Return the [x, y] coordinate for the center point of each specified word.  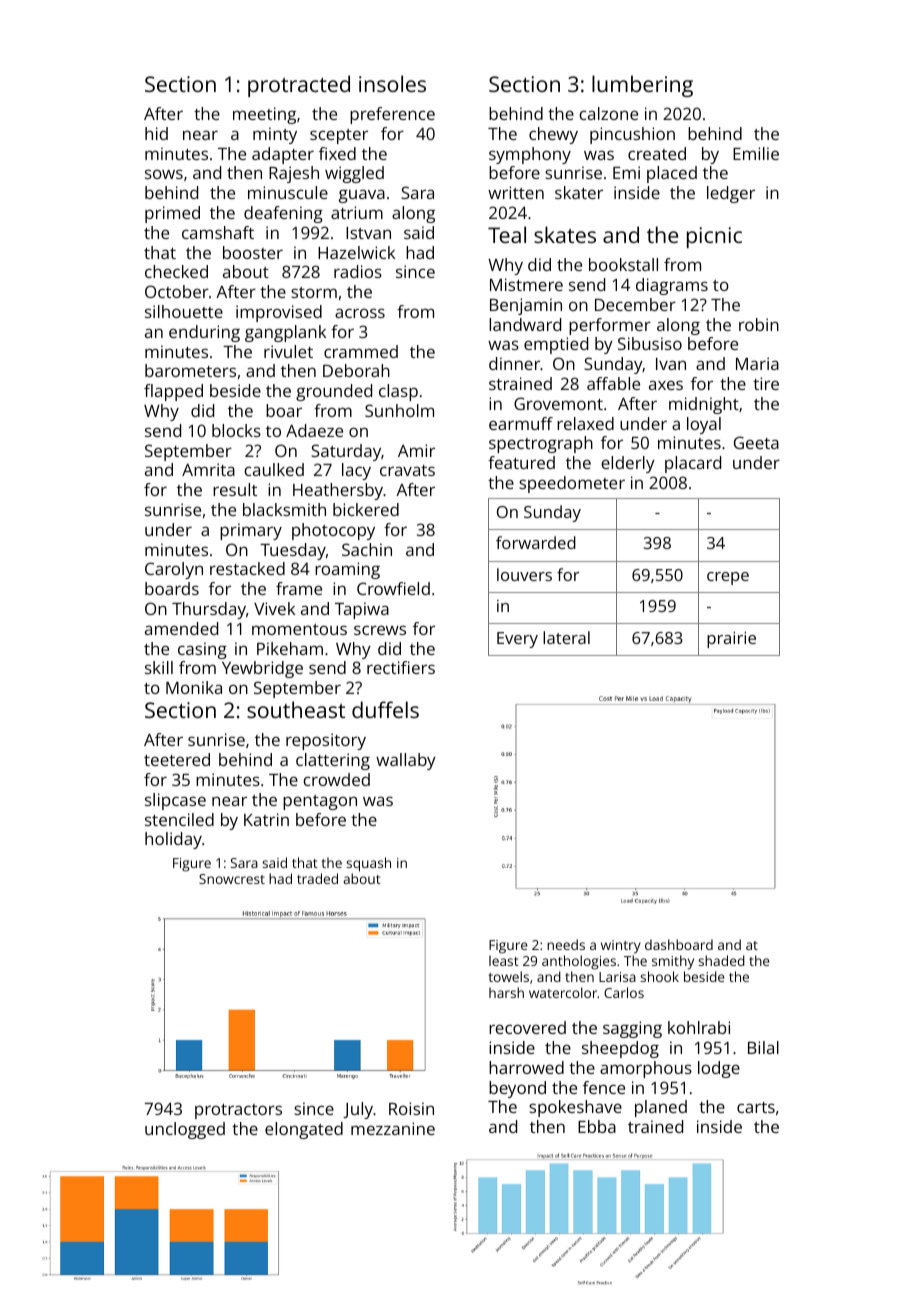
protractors [238, 1111]
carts [756, 1107]
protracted [299, 86]
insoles [392, 83]
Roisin [411, 1108]
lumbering [642, 86]
